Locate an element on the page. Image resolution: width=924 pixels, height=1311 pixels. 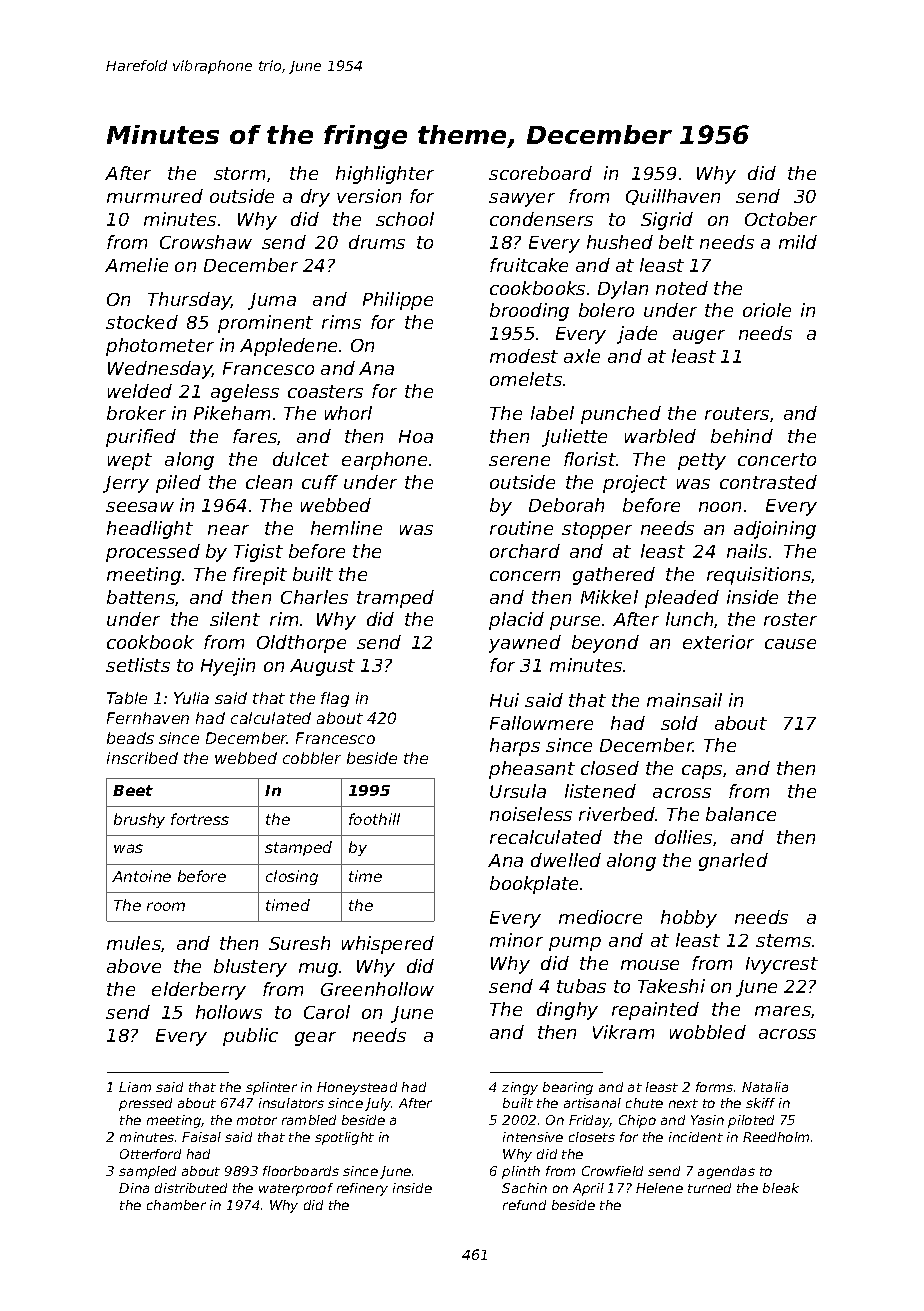
bookplate is located at coordinates (534, 885).
